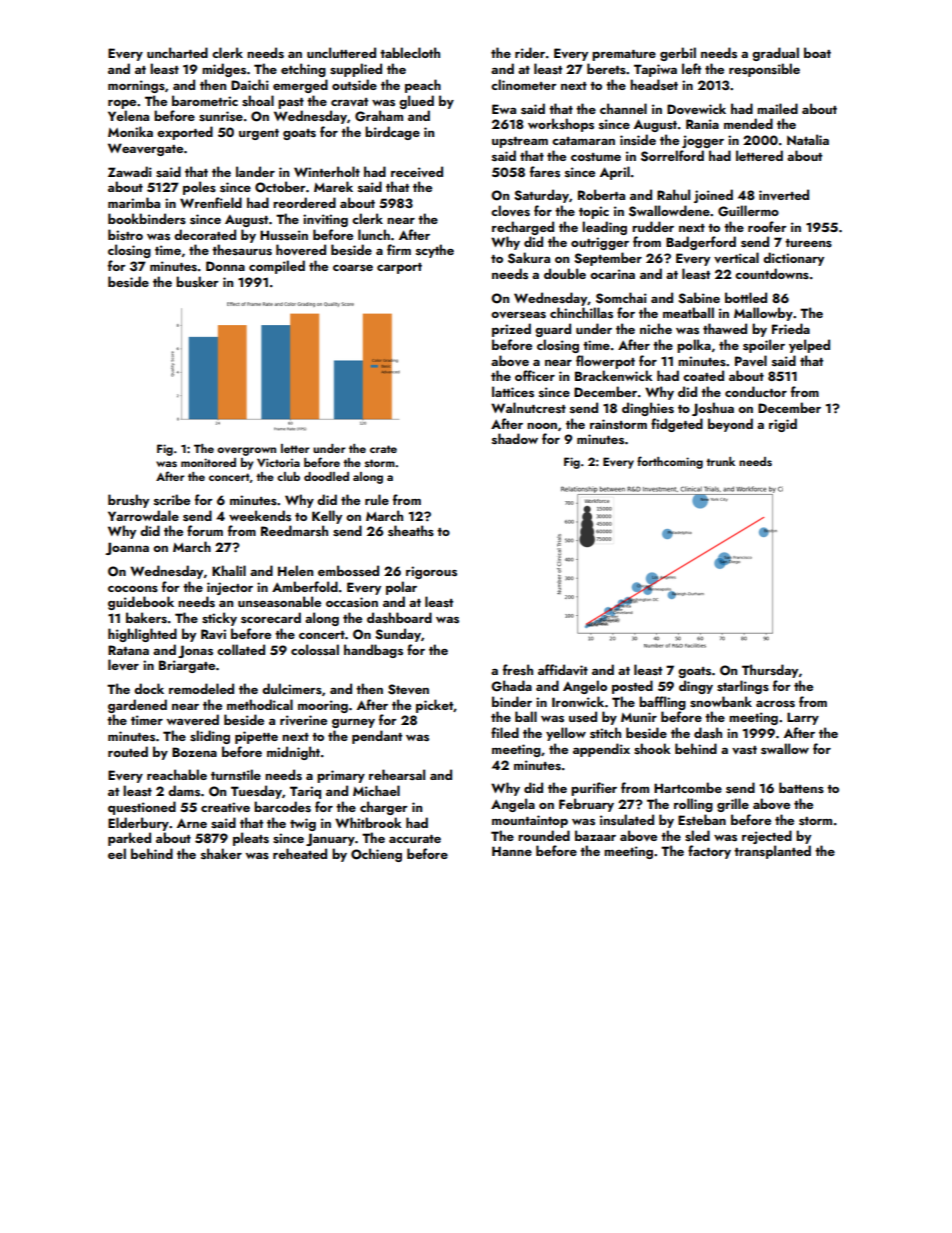 This screenshot has height=1233, width=952. What do you see at coordinates (808, 139) in the screenshot?
I see `Natalia` at bounding box center [808, 139].
